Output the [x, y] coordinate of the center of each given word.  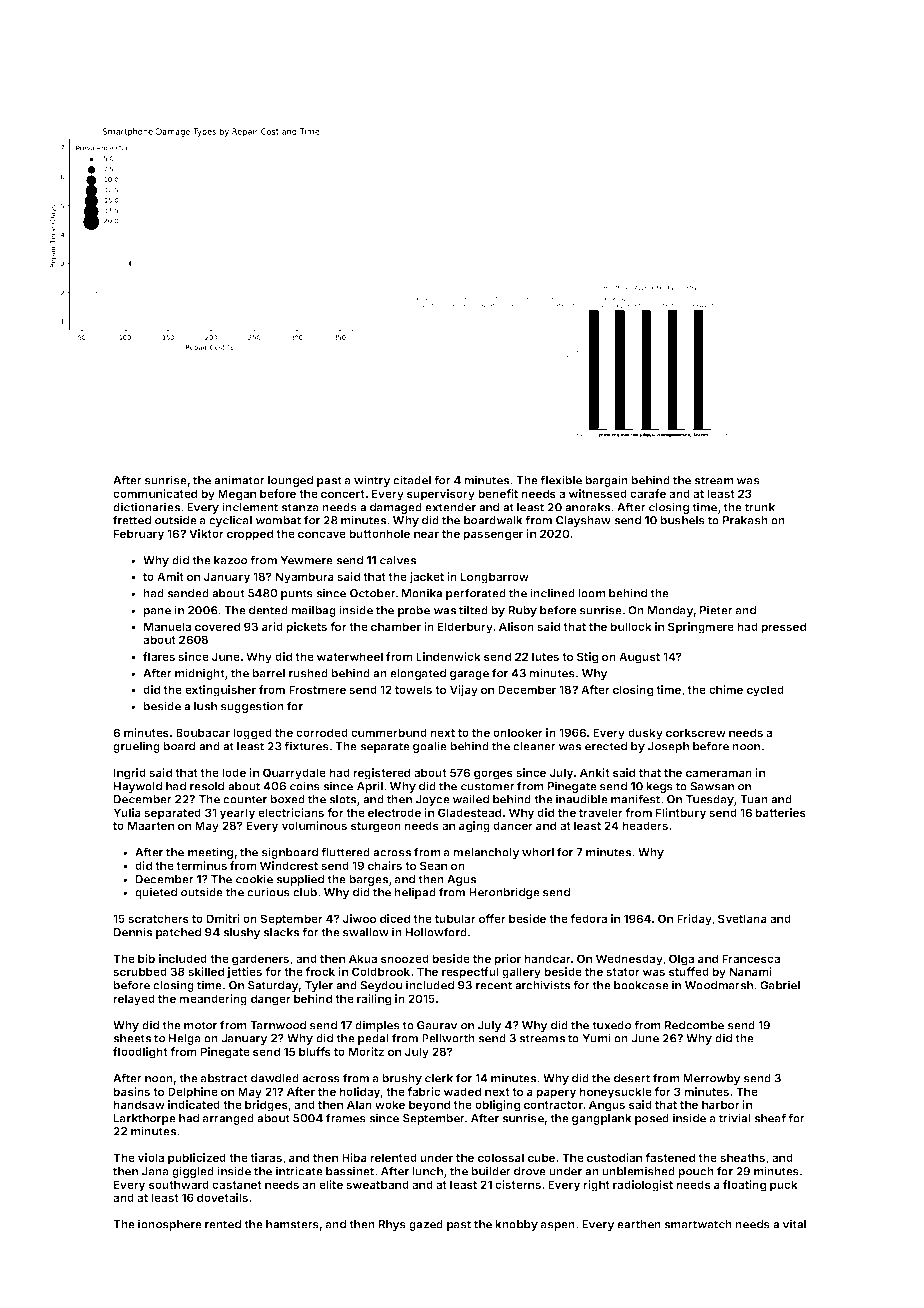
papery [556, 1094]
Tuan [754, 799]
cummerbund [389, 732]
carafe [648, 493]
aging [474, 827]
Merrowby [712, 1079]
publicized [197, 1159]
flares [159, 656]
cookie [254, 879]
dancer [513, 825]
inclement [250, 507]
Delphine [193, 1093]
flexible [561, 480]
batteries [780, 812]
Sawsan [712, 786]
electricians [291, 812]
